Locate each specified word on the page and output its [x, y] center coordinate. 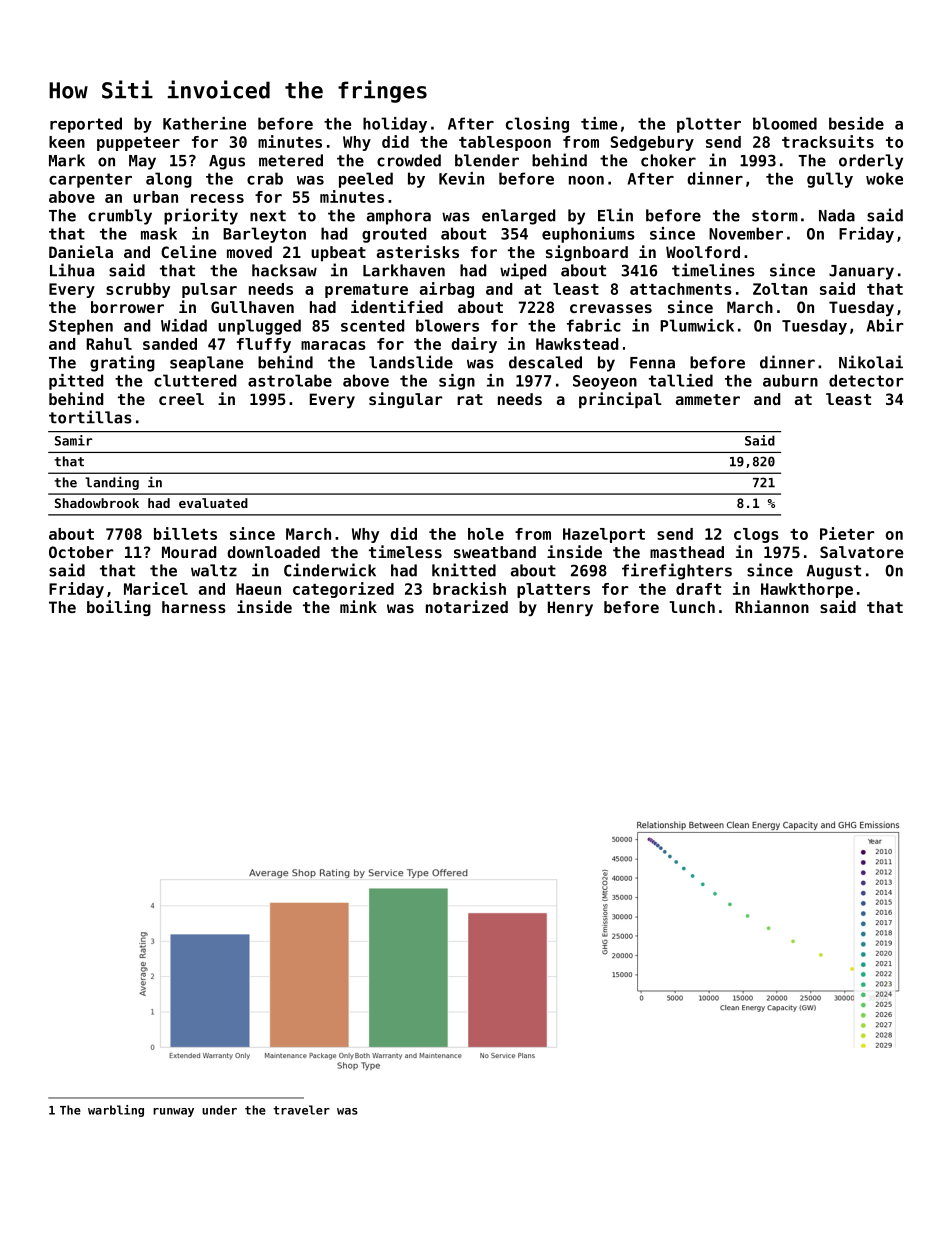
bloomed [785, 123]
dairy [474, 345]
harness [194, 607]
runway [173, 1112]
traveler [301, 1110]
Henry [570, 608]
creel [181, 399]
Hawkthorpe [807, 590]
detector [866, 380]
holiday [395, 125]
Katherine [204, 123]
